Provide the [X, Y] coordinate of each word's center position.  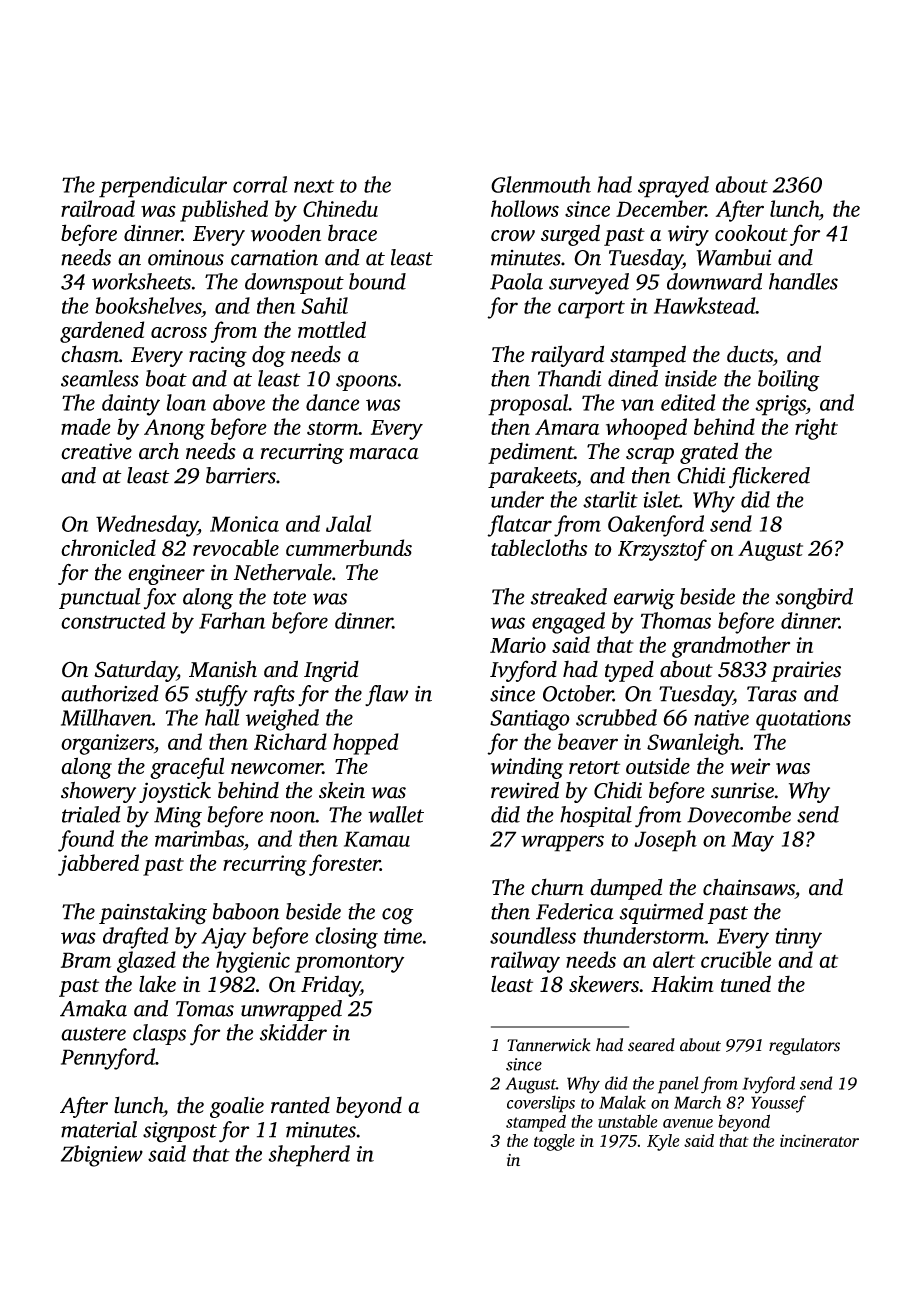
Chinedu [340, 208]
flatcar [519, 526]
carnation [274, 258]
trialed [91, 814]
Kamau [377, 839]
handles [803, 281]
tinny [798, 938]
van [637, 405]
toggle [554, 1142]
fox [160, 599]
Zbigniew [102, 1156]
